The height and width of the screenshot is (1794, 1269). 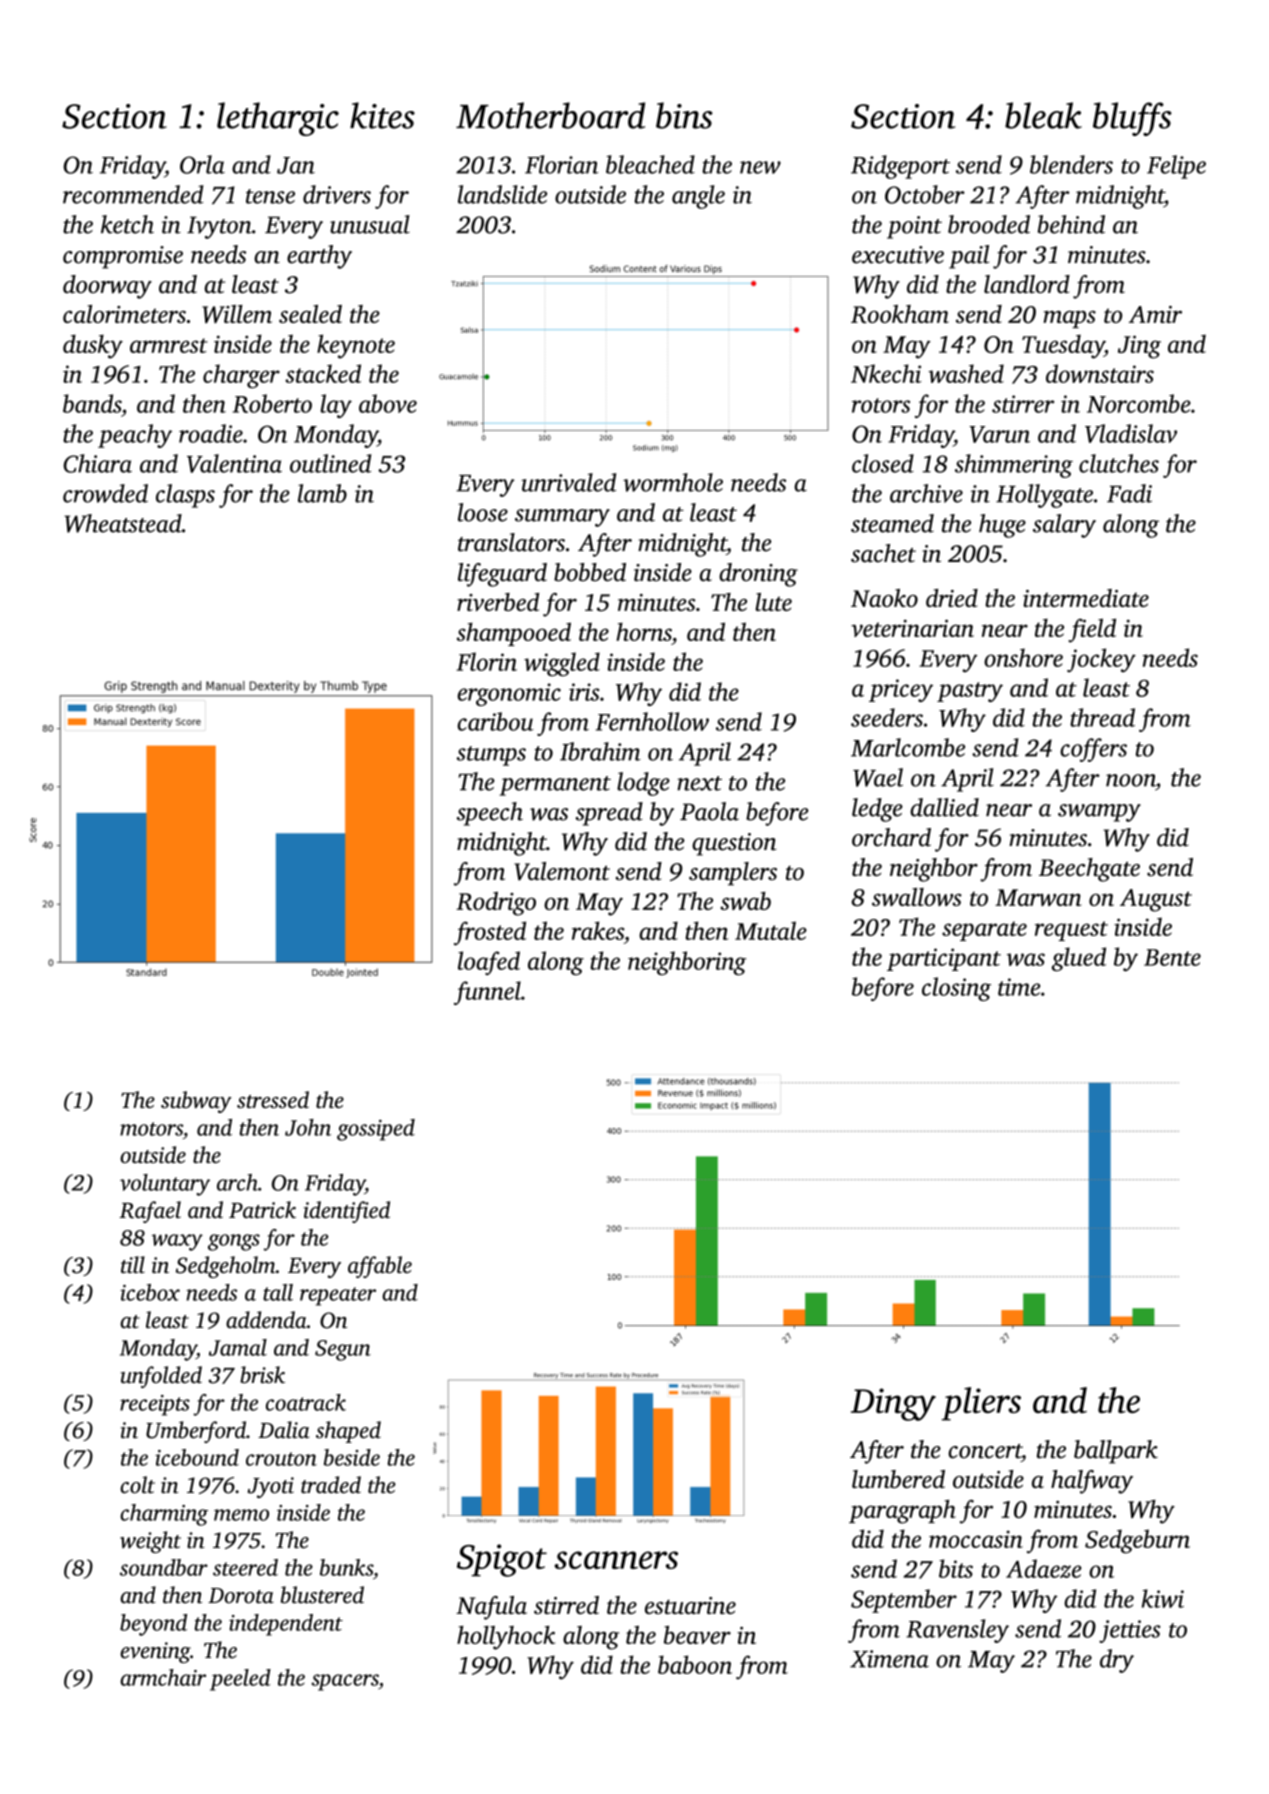 I want to click on outlined, so click(x=330, y=463).
